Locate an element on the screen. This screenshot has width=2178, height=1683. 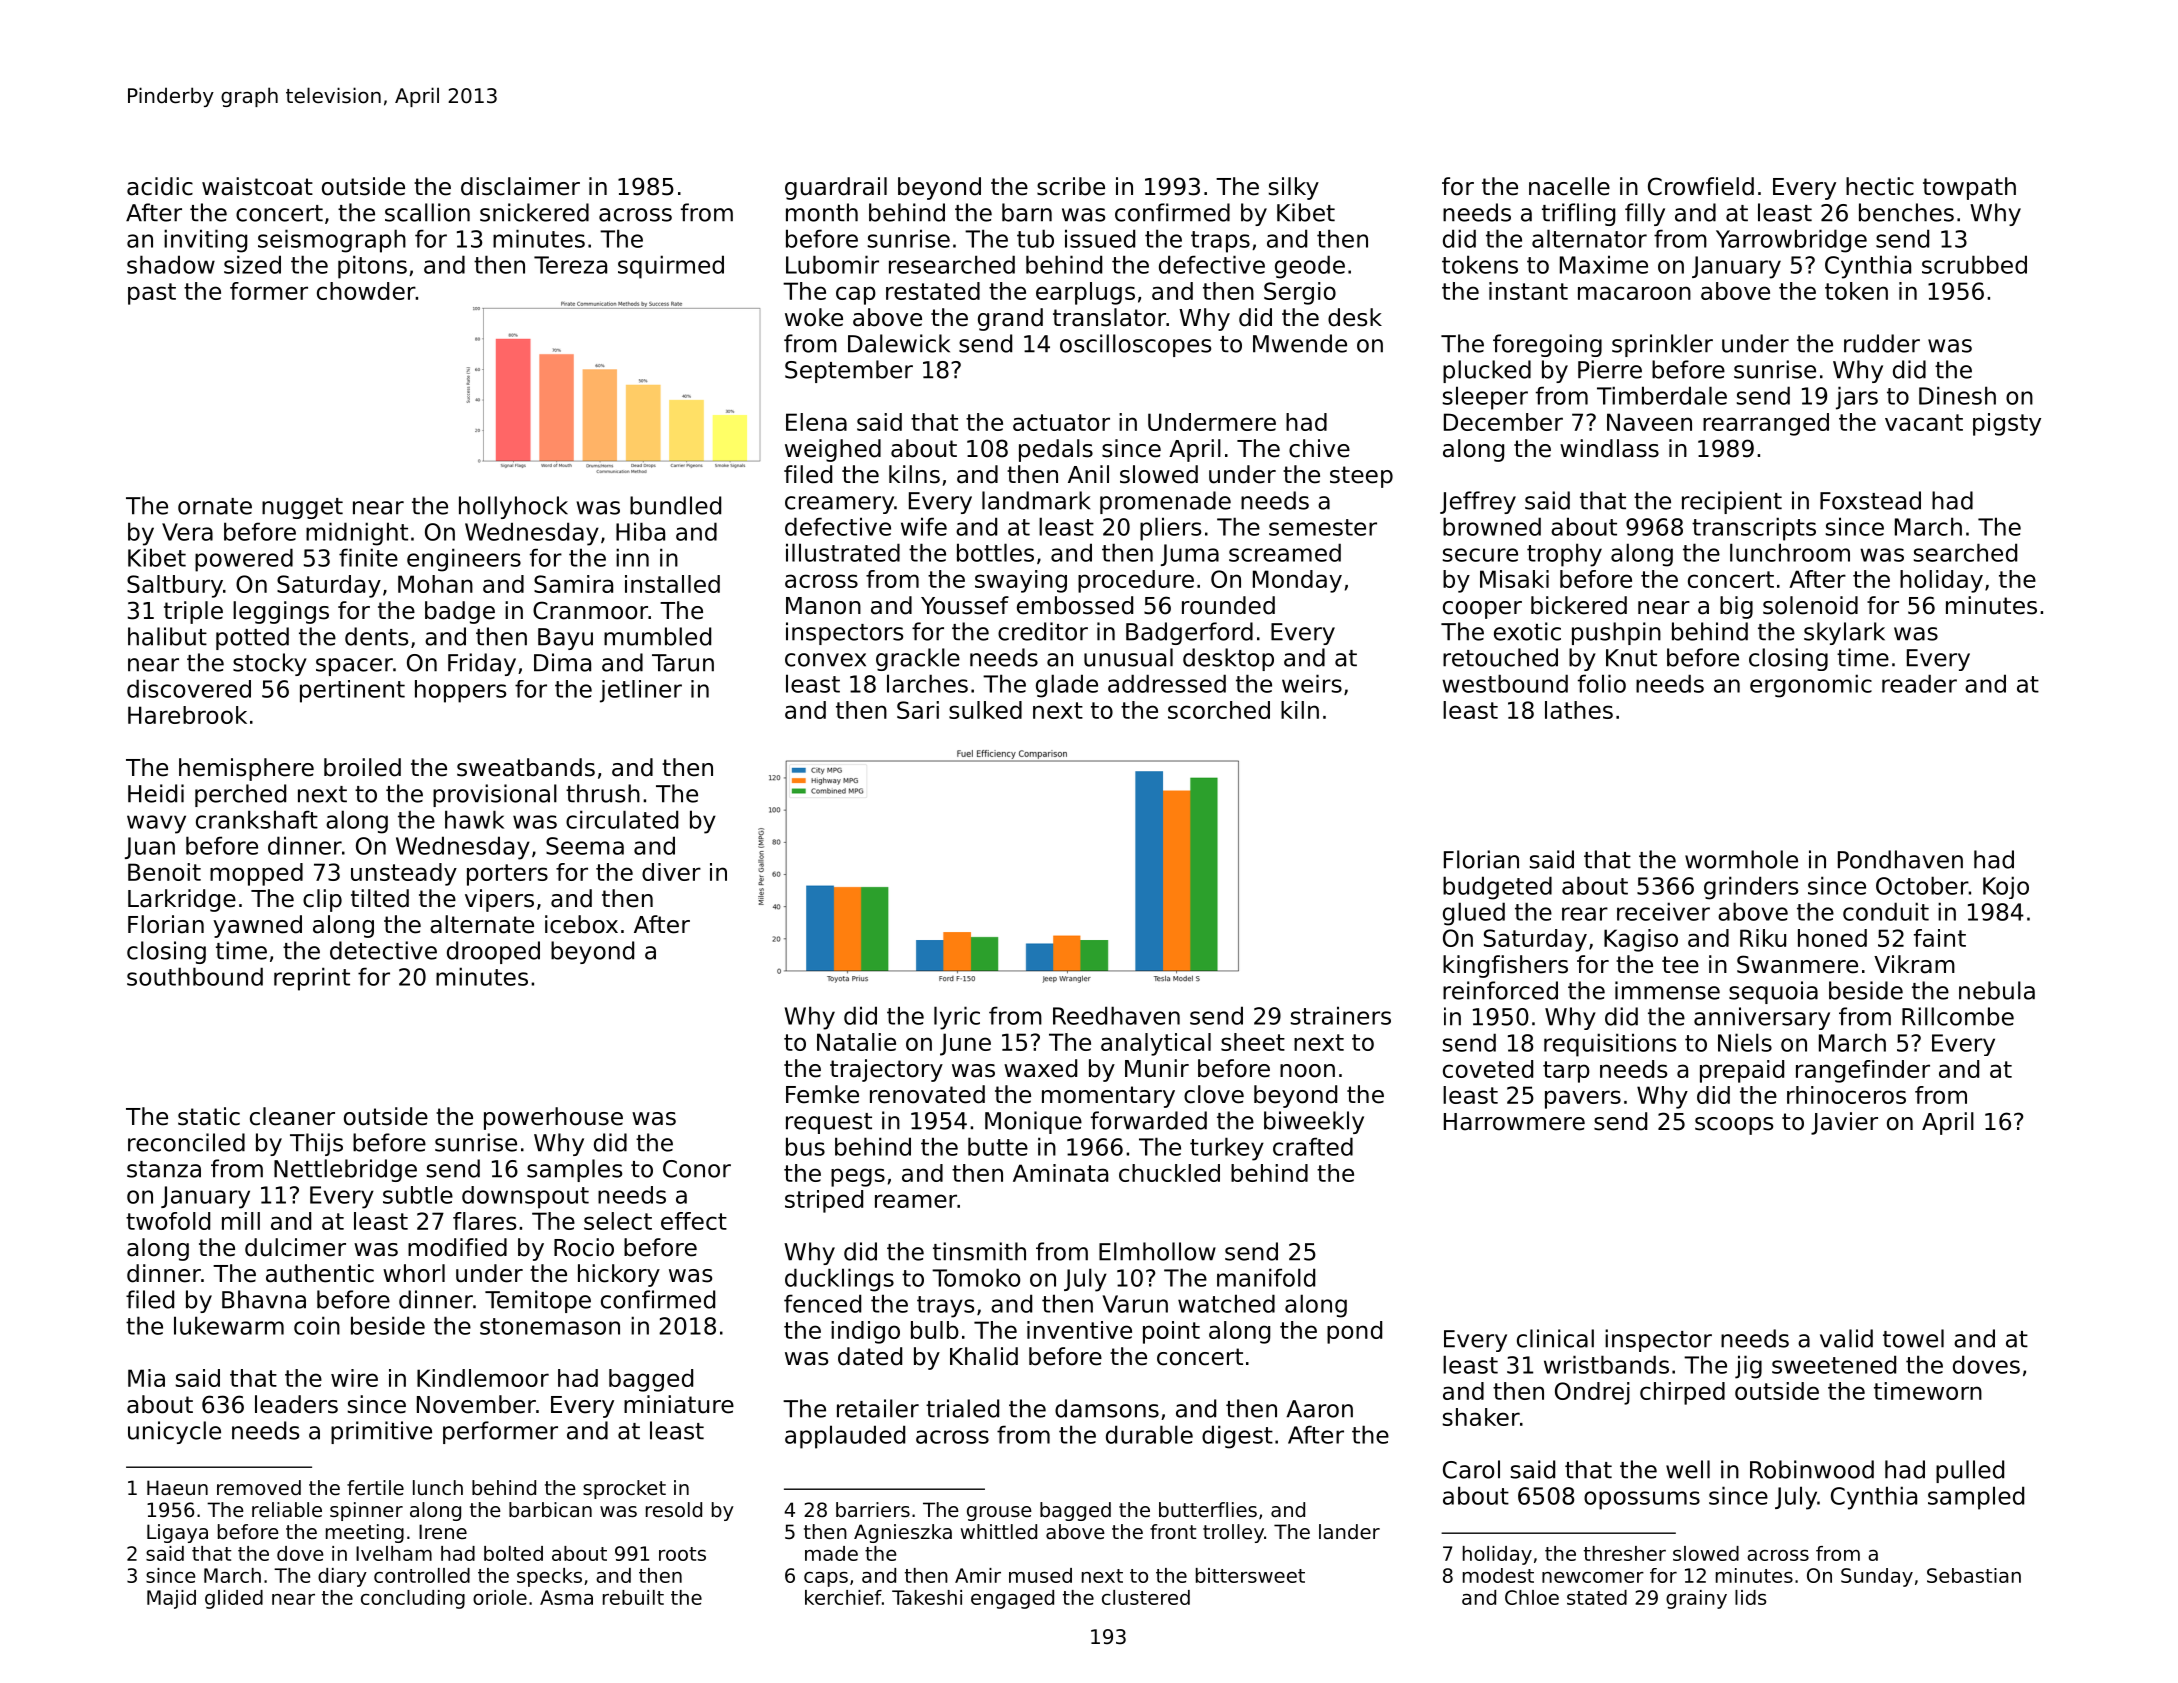
samples is located at coordinates (574, 1170).
